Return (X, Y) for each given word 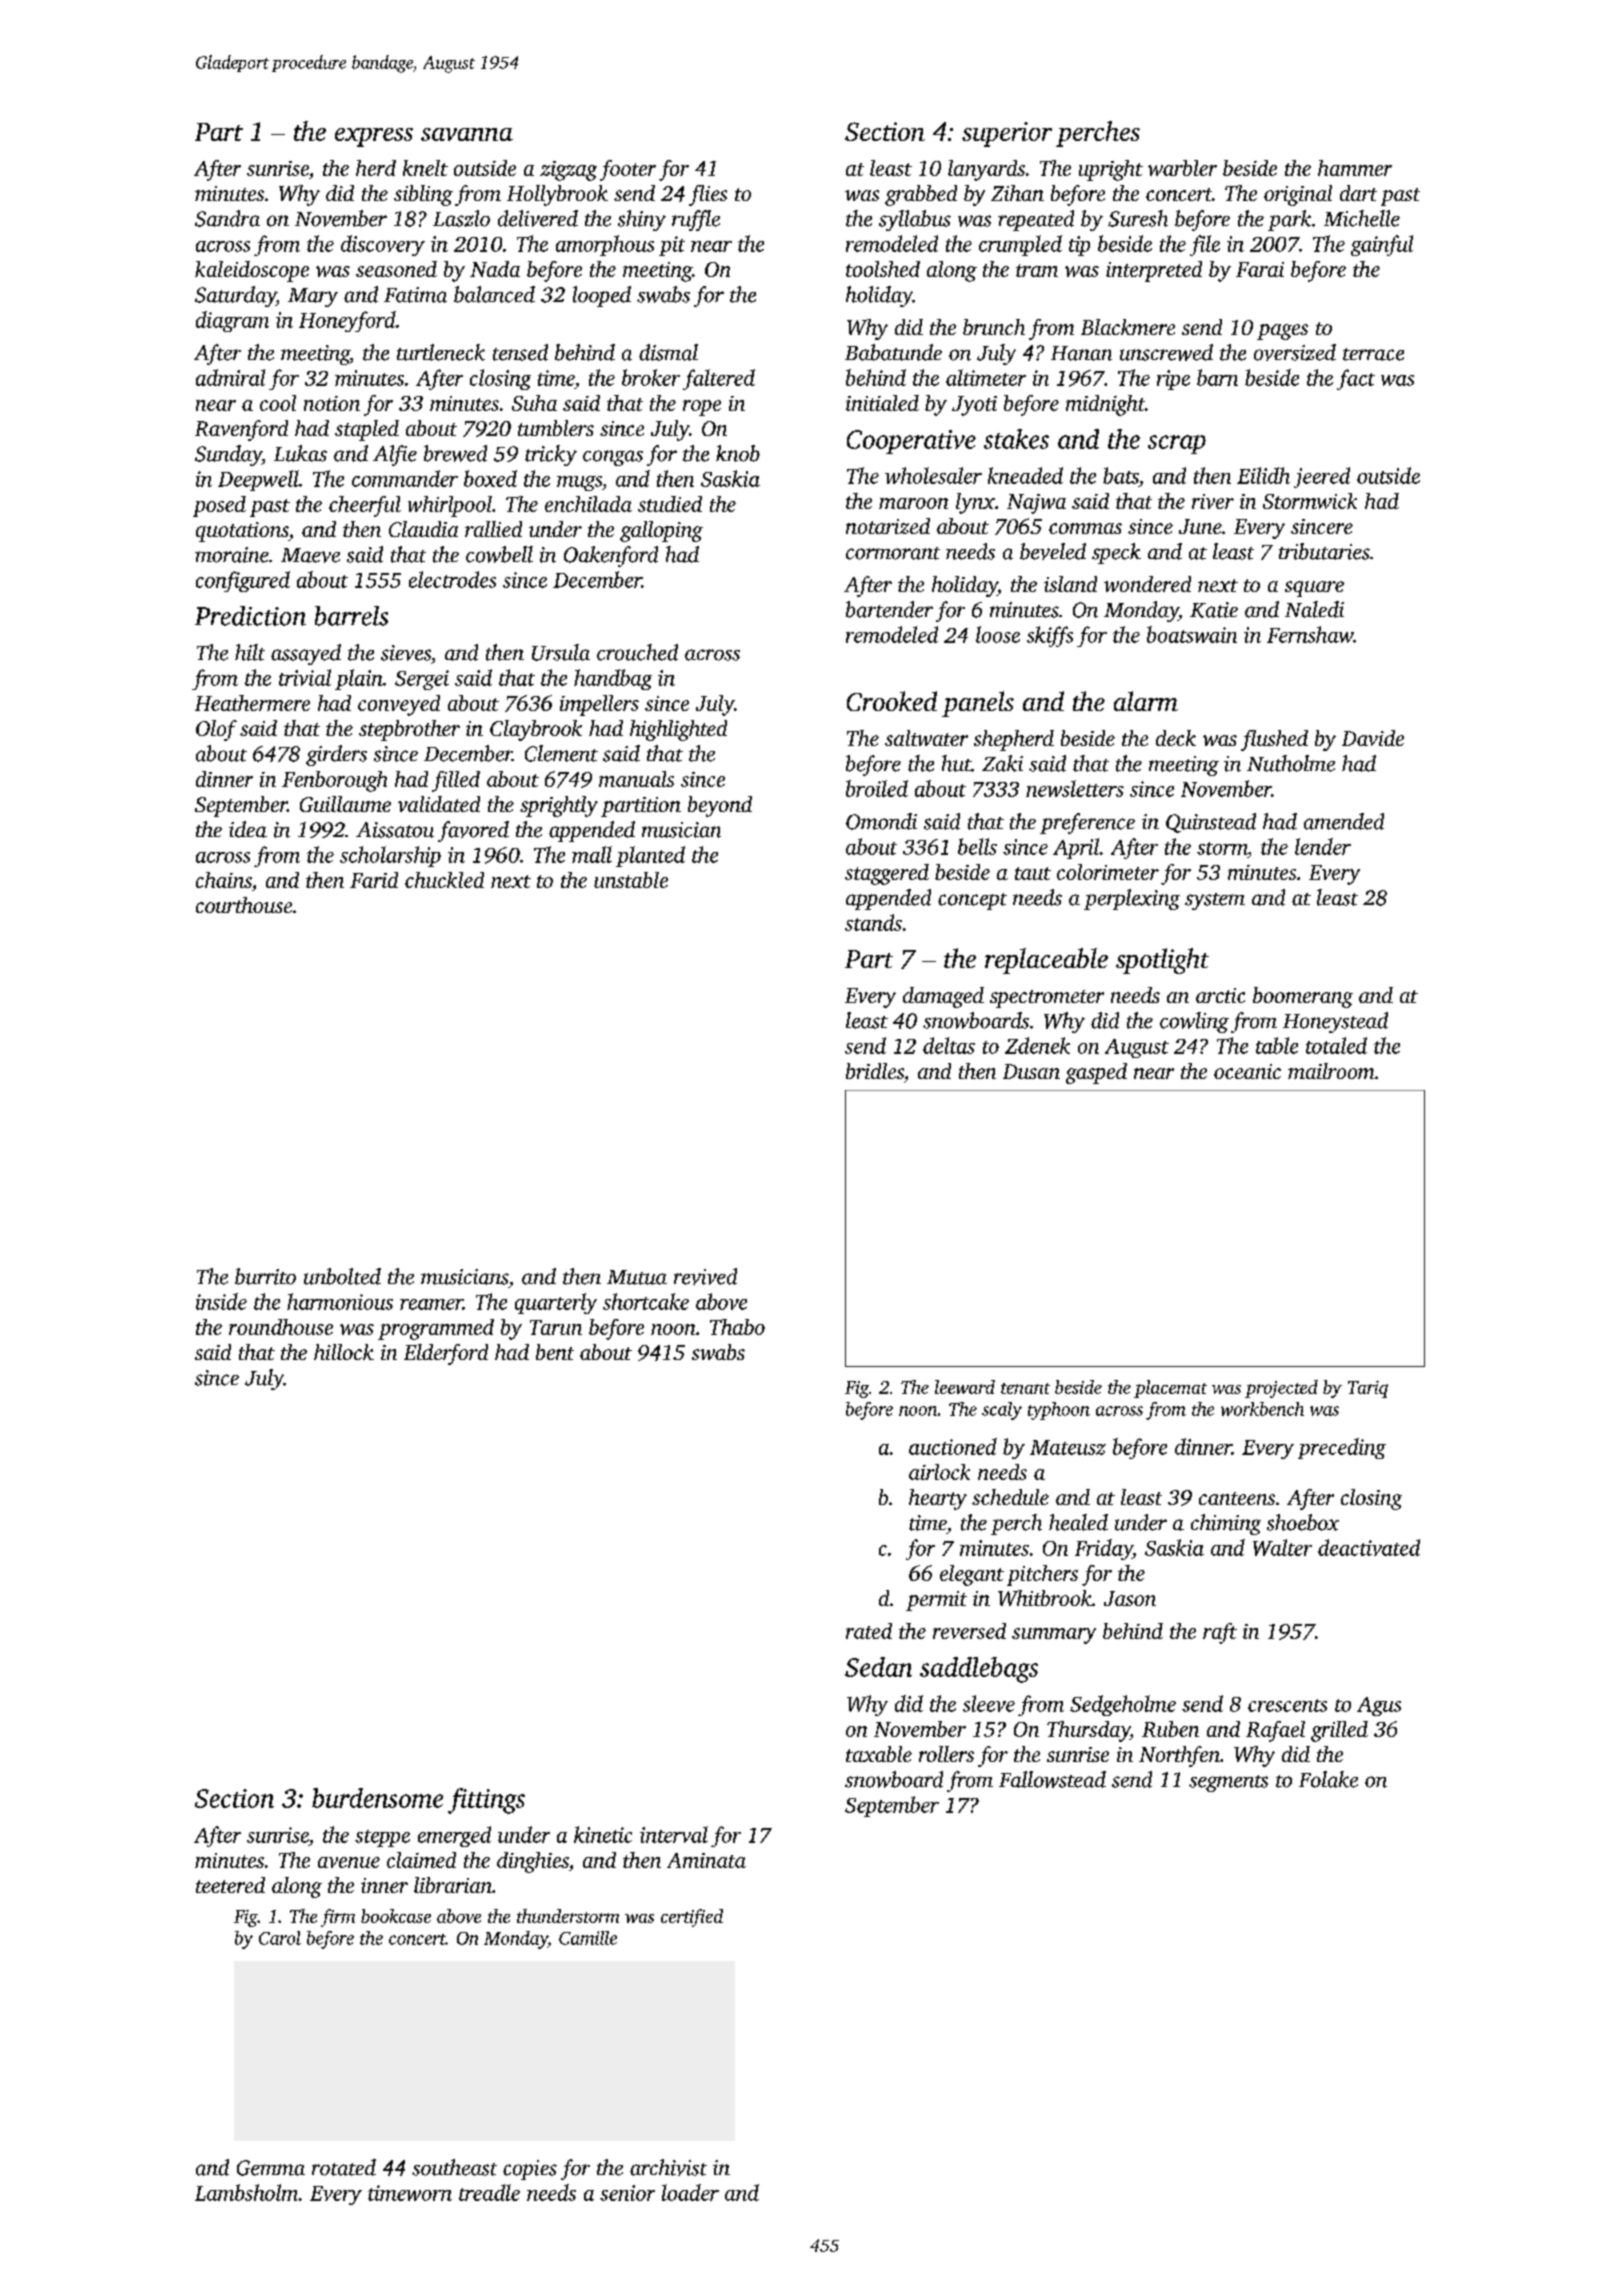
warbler (1182, 168)
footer (628, 170)
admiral (230, 377)
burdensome (377, 1798)
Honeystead (1335, 1022)
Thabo (737, 1327)
